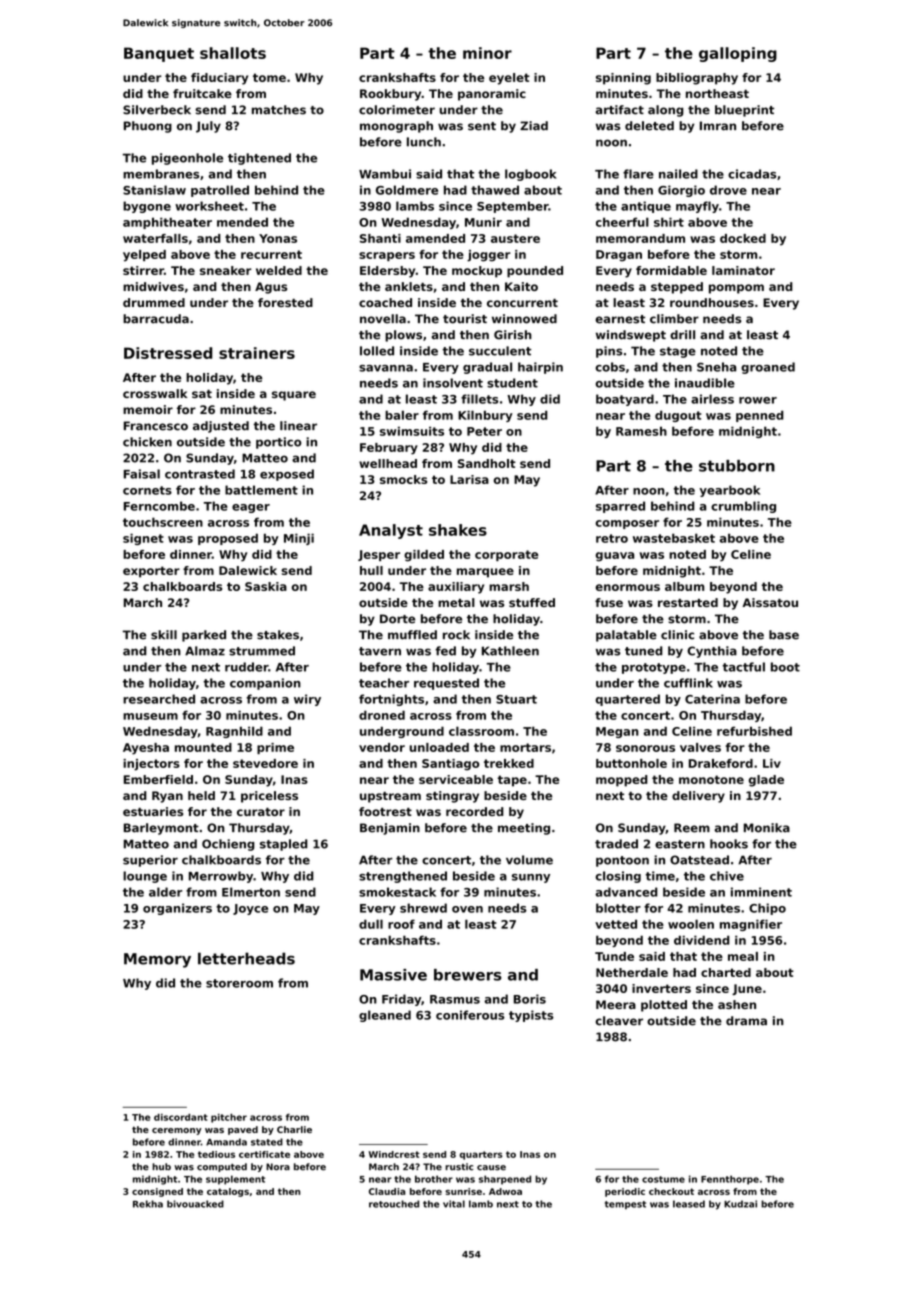 This document has height=1308, width=924. Describe the element at coordinates (743, 667) in the document. I see `tactful` at that location.
